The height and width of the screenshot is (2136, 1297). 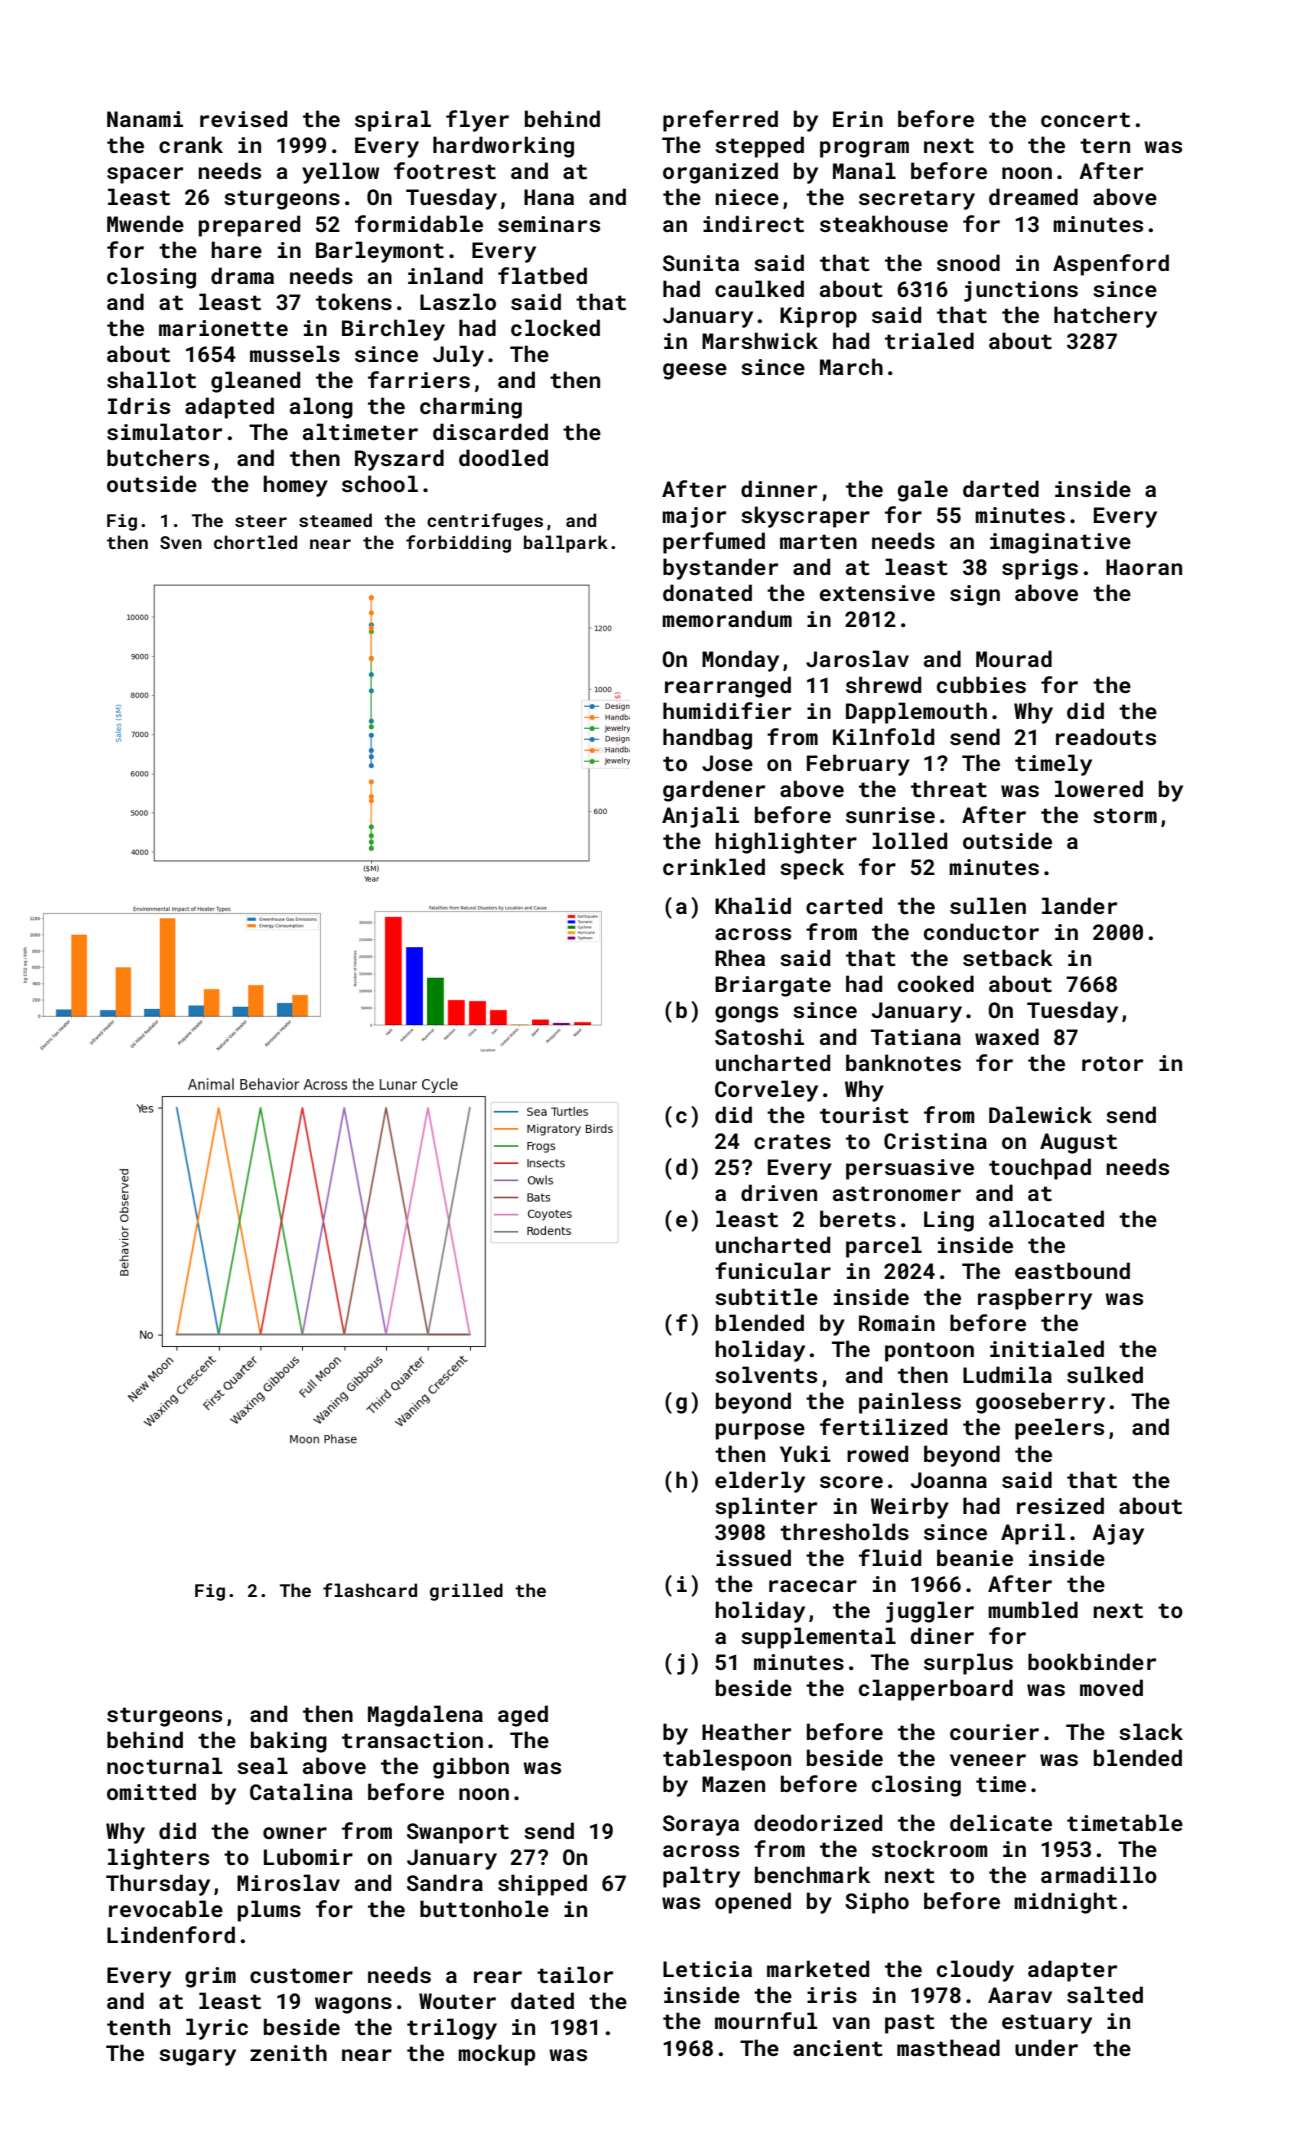 I want to click on flashcard, so click(x=370, y=1590).
